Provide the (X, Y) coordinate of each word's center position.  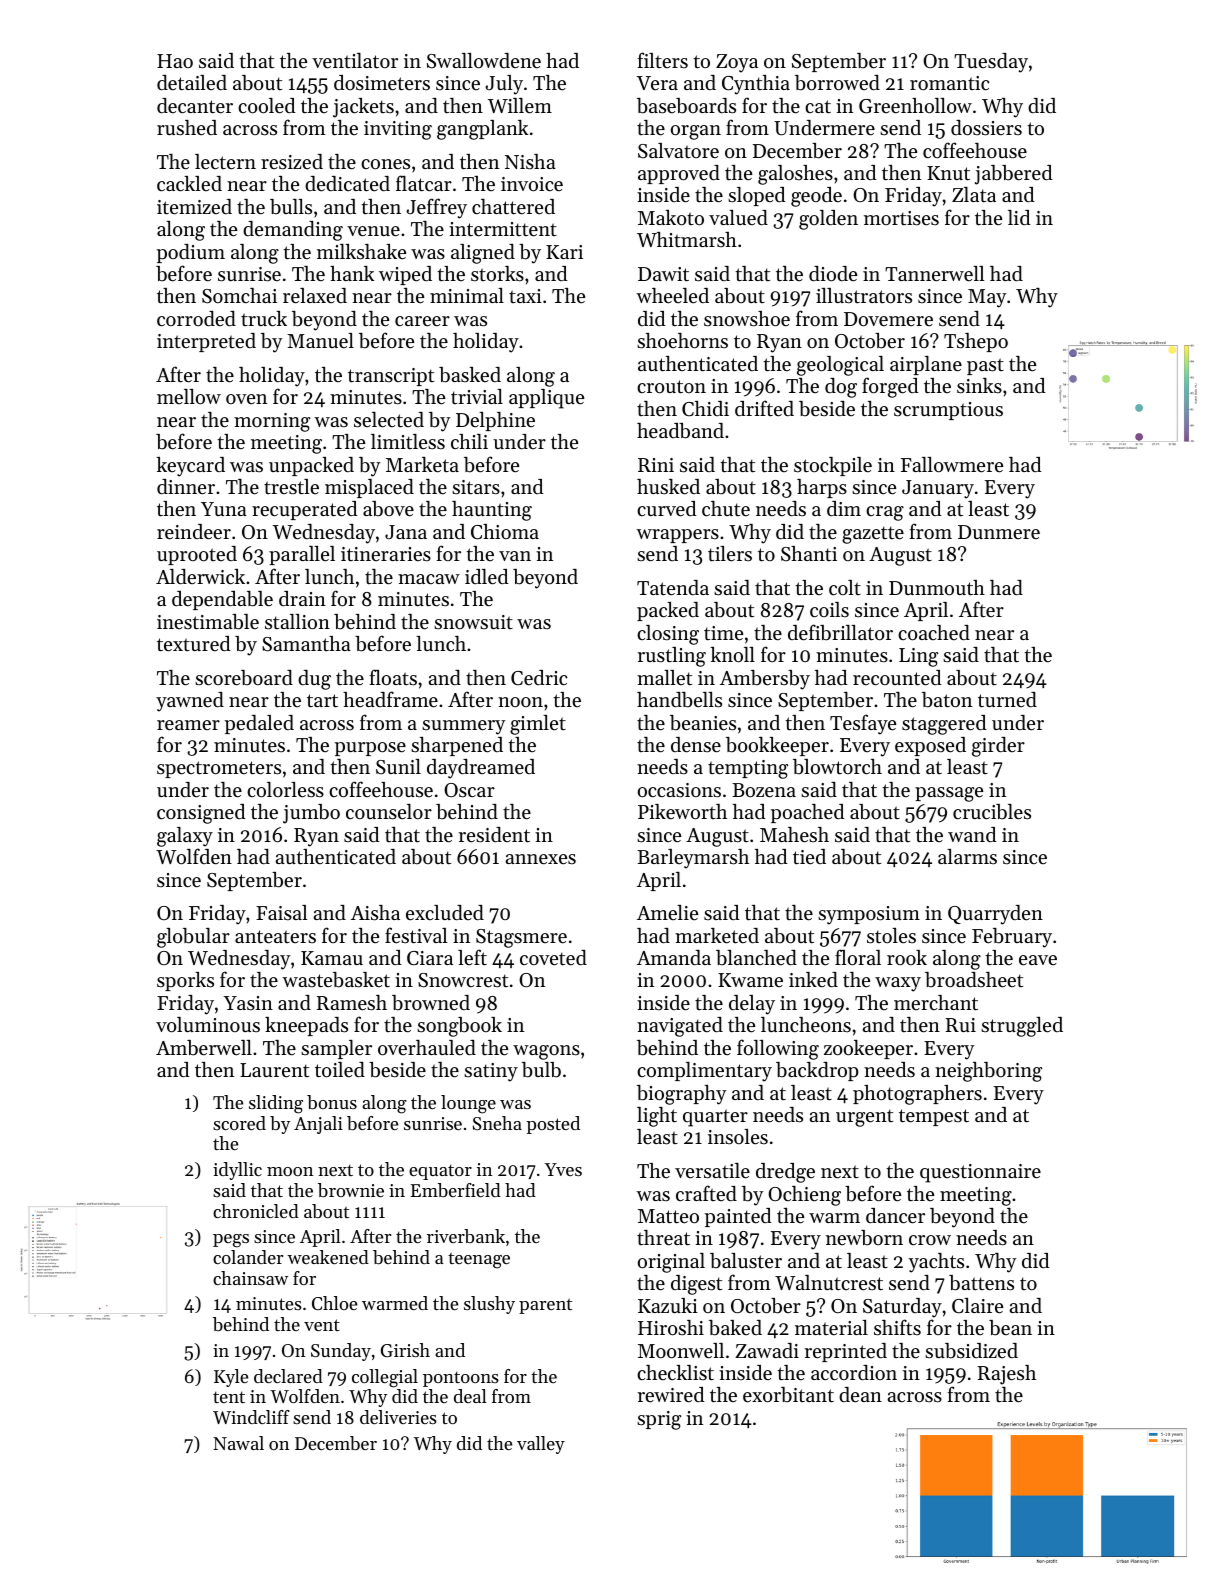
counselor (389, 812)
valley (541, 1445)
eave (1038, 960)
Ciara (430, 958)
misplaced (369, 488)
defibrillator (840, 632)
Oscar (469, 790)
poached (808, 813)
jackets (363, 108)
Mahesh (794, 835)
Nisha (530, 162)
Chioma (505, 532)
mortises (901, 218)
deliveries (398, 1417)
